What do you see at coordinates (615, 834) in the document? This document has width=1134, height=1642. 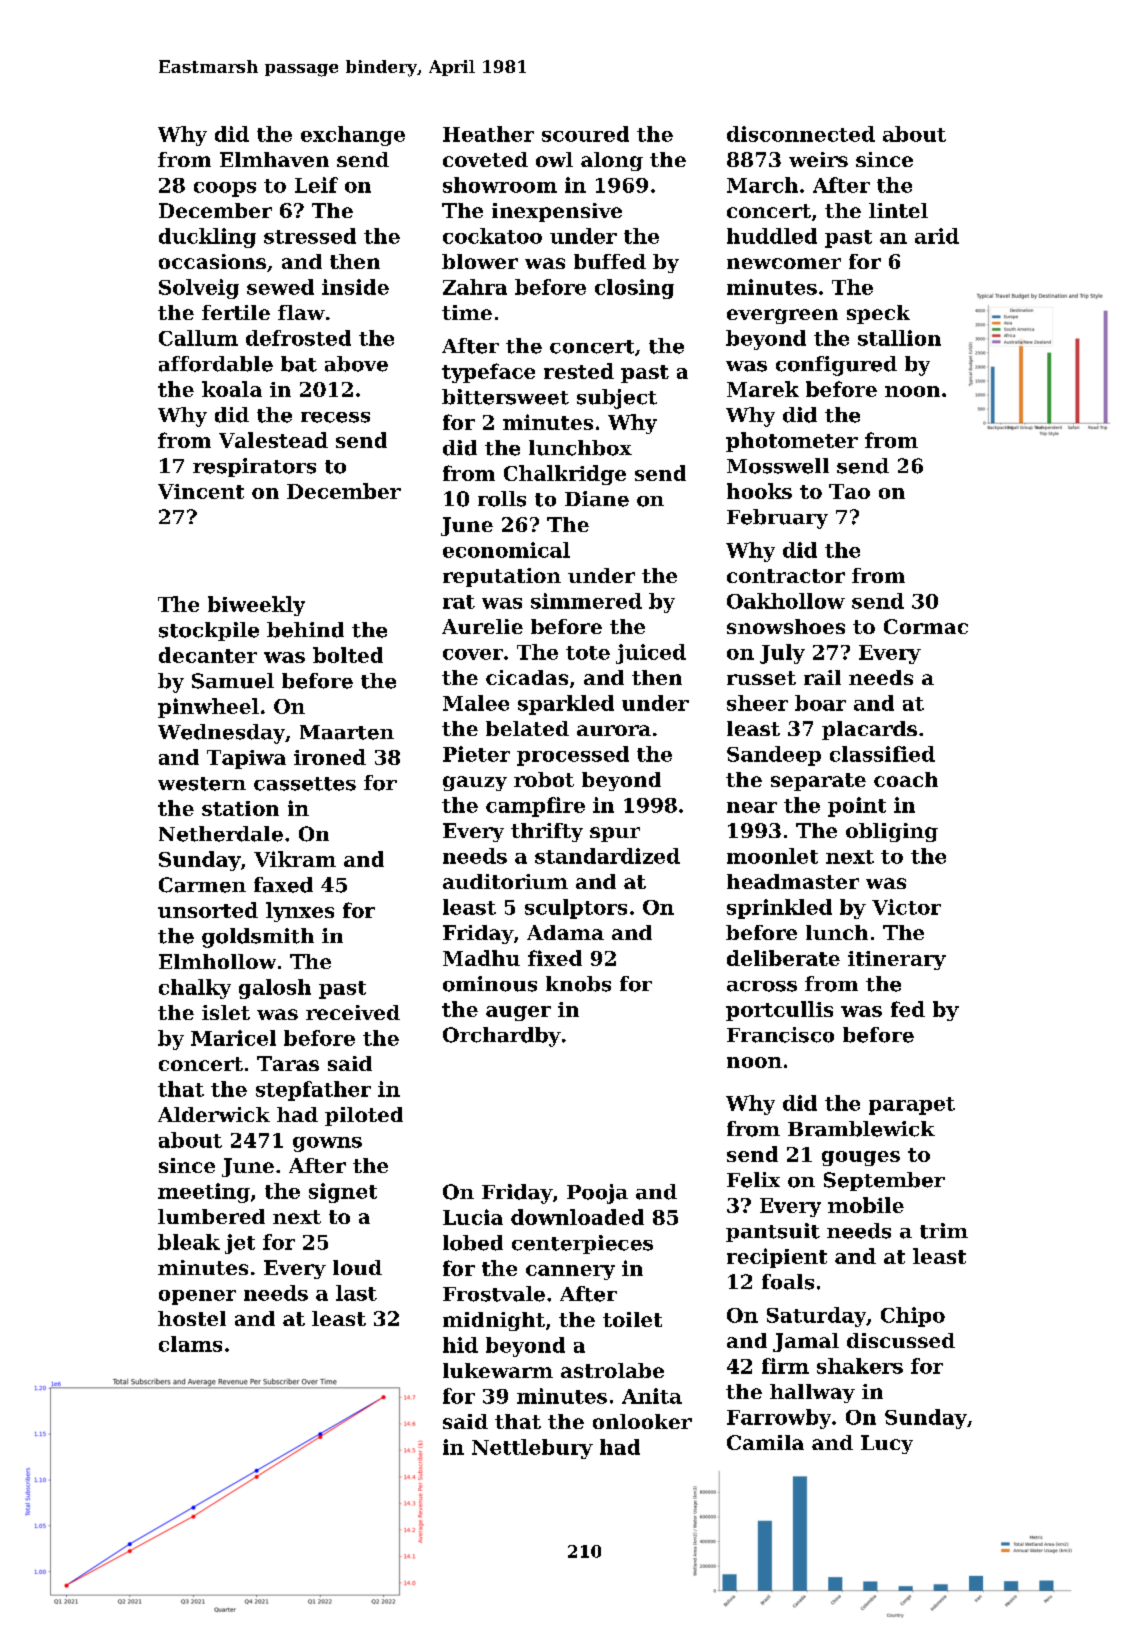 I see `spur` at bounding box center [615, 834].
